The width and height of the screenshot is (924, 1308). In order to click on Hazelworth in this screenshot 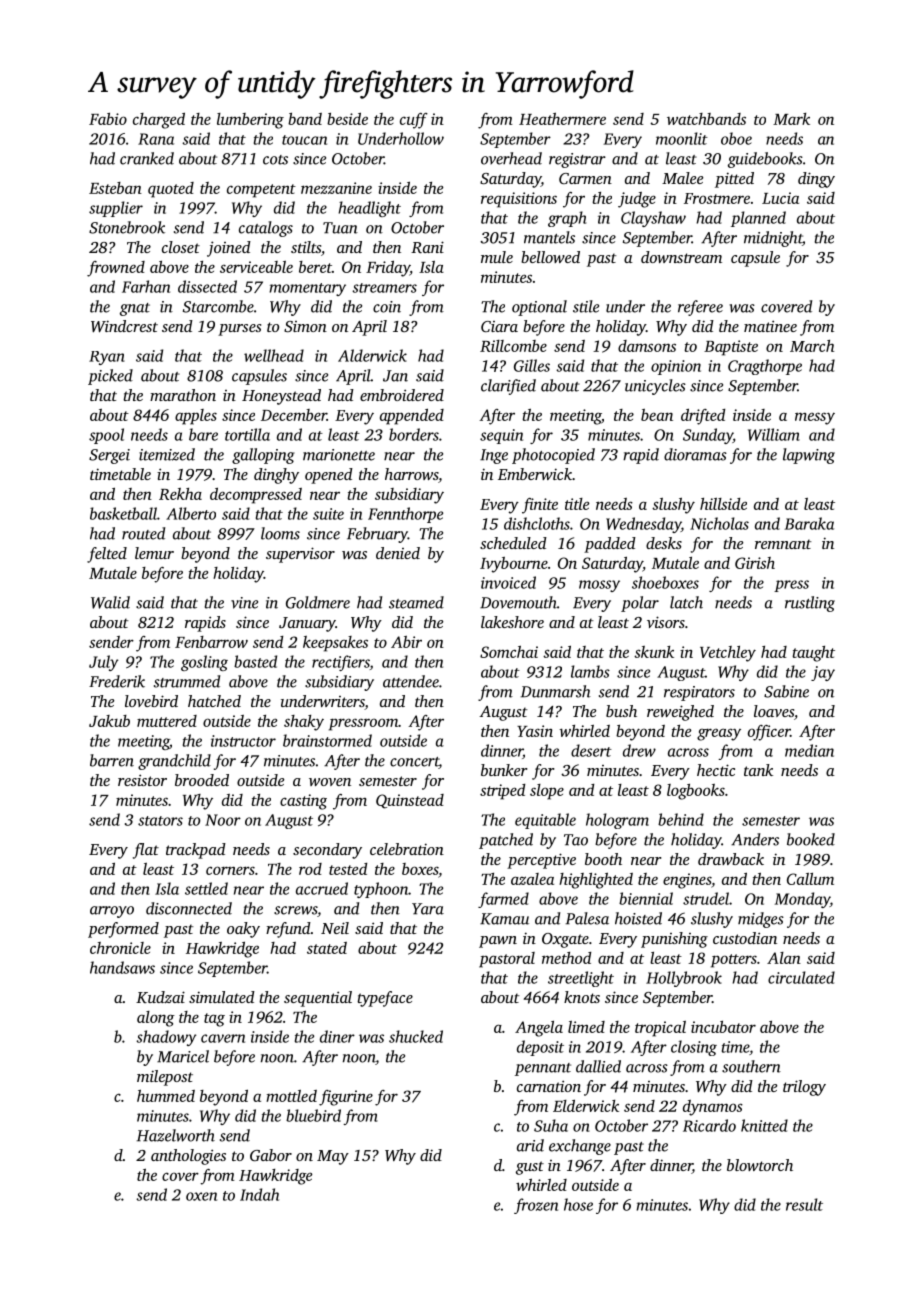, I will do `click(176, 1135)`.
